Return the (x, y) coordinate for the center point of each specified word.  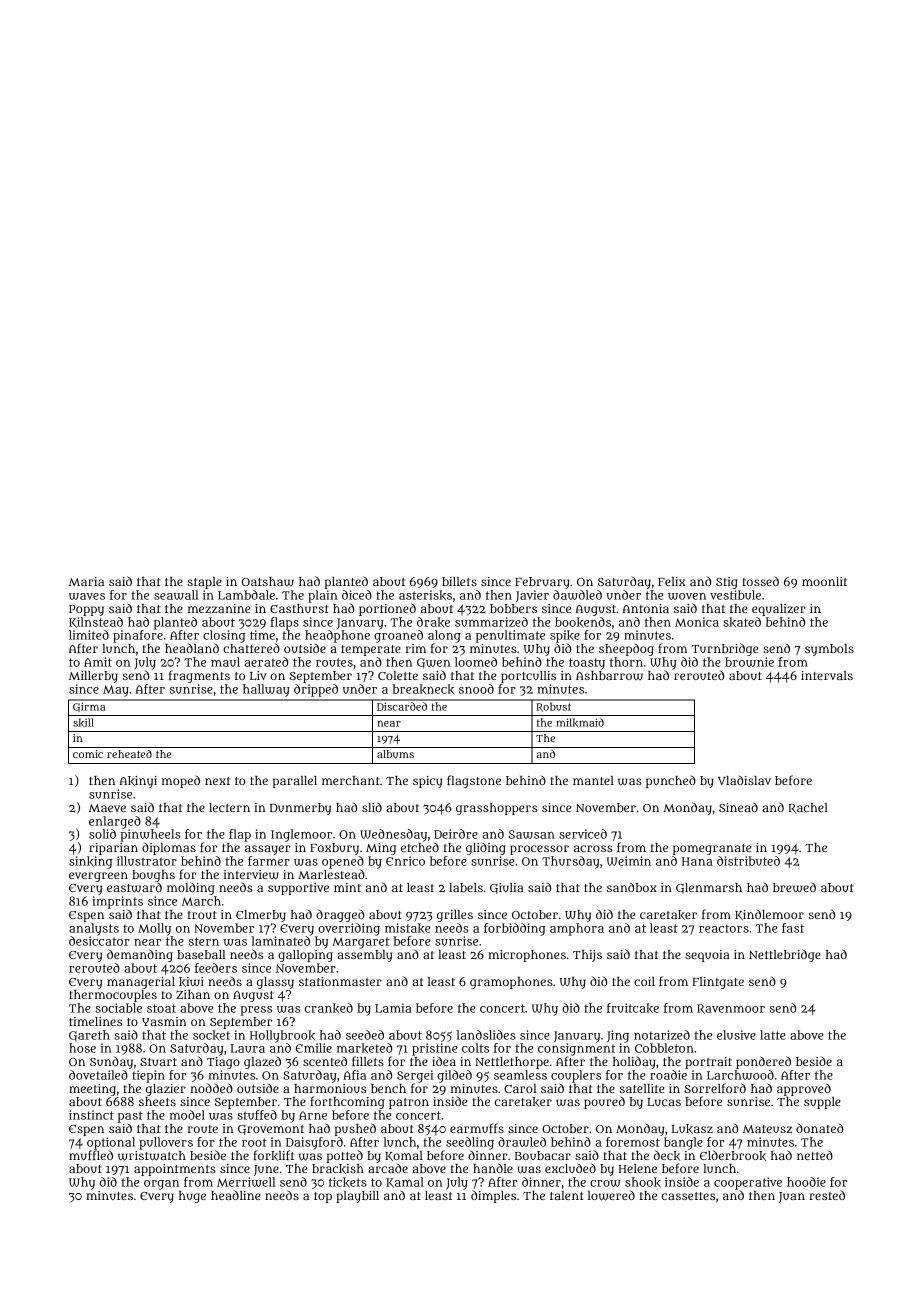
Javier (532, 596)
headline (235, 1195)
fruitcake (633, 1008)
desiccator (99, 941)
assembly (364, 956)
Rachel (808, 808)
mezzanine (219, 608)
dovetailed (98, 1075)
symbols (829, 650)
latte (773, 1035)
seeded (365, 1035)
